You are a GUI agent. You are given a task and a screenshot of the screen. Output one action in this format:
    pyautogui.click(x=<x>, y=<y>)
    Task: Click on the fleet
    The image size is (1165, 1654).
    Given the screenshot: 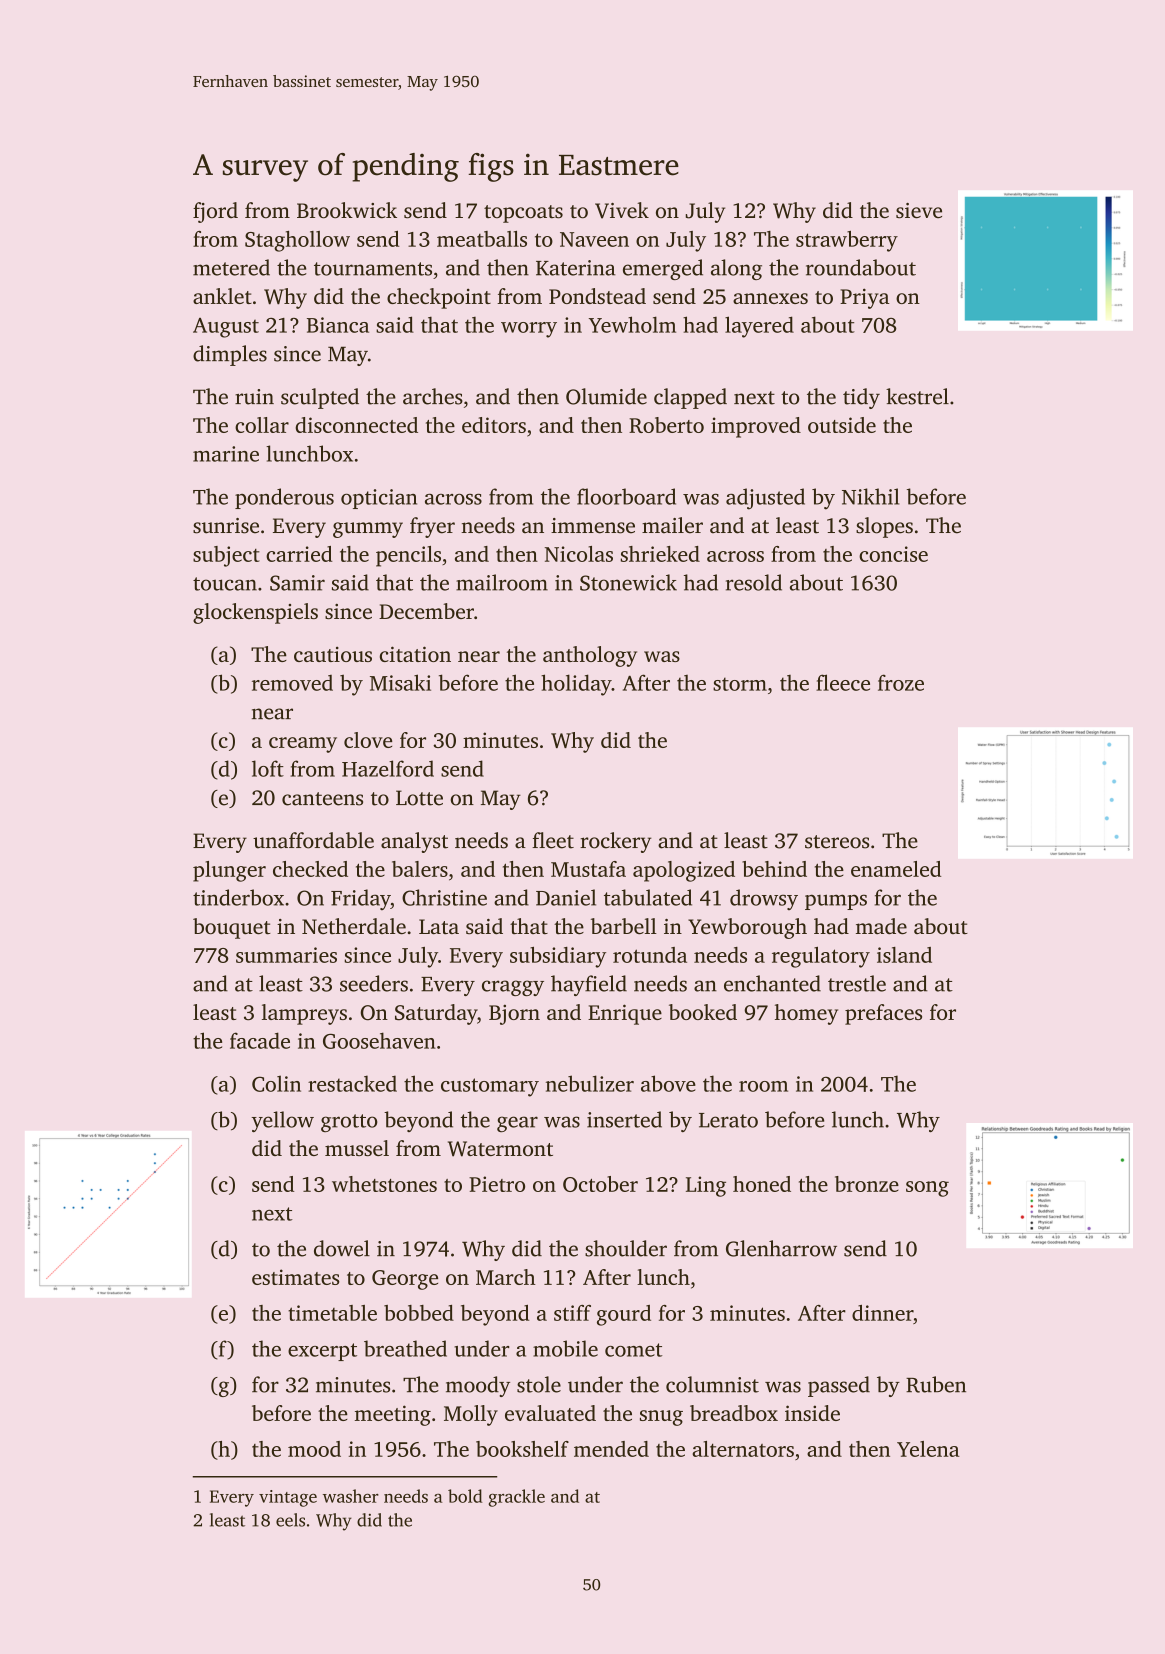 What is the action you would take?
    pyautogui.click(x=553, y=840)
